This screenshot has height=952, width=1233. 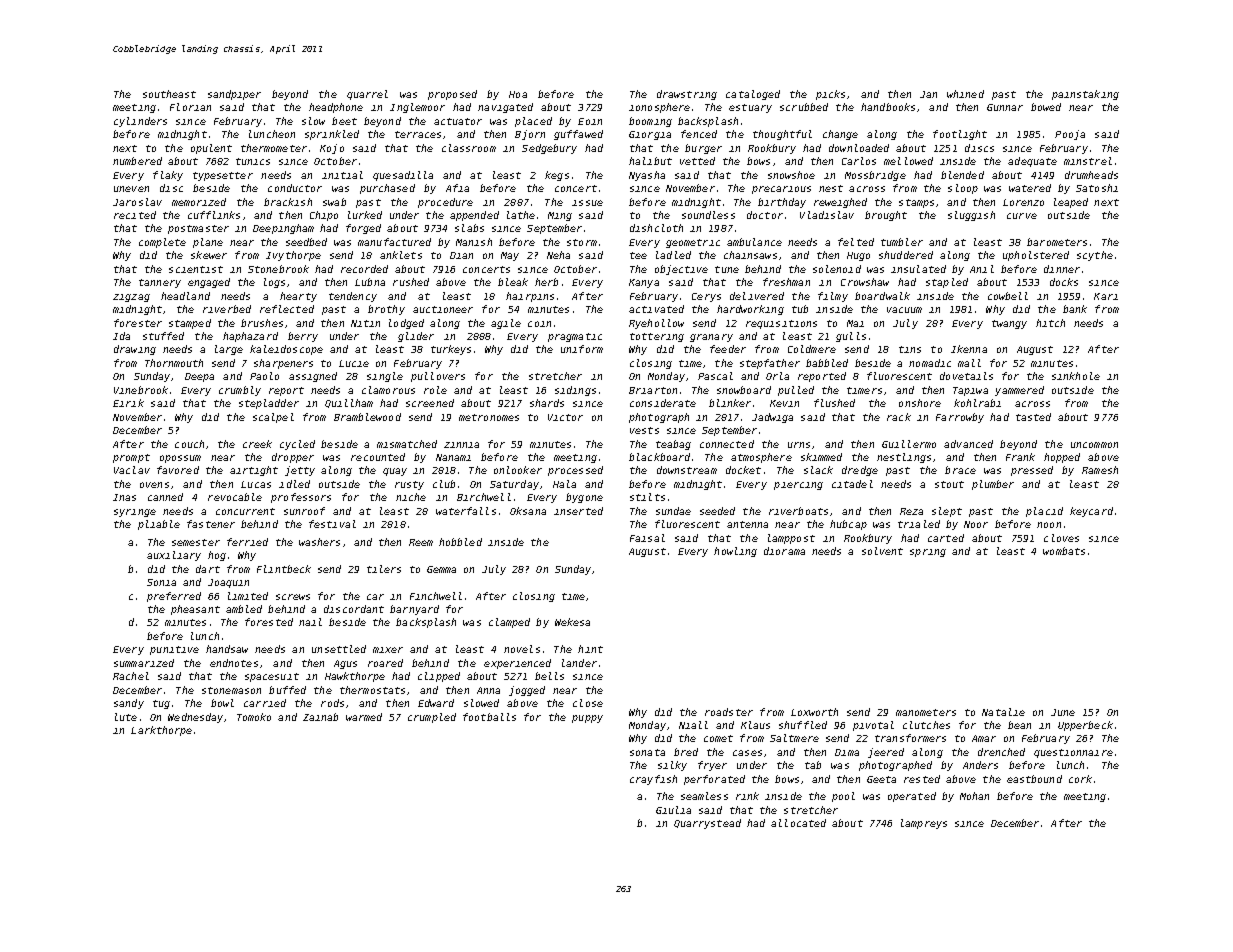 I want to click on howling, so click(x=735, y=552).
